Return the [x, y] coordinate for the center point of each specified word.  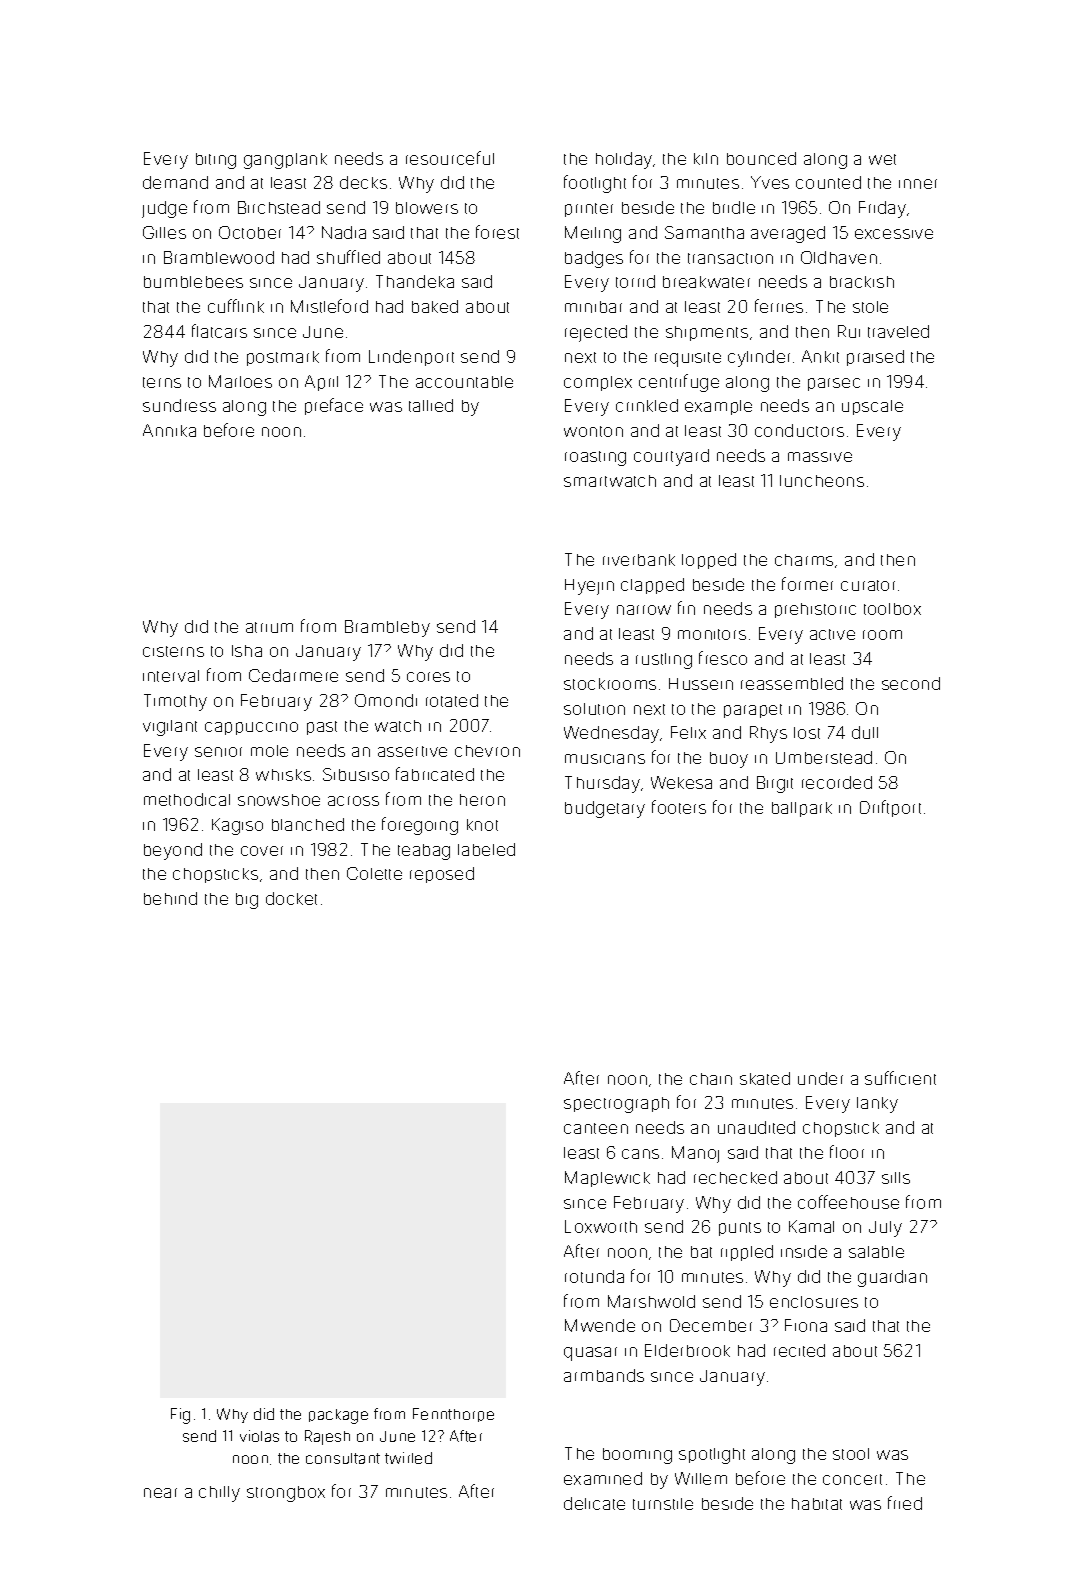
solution [594, 709]
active [832, 634]
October [250, 232]
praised [875, 358]
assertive [412, 751]
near [160, 1493]
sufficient [900, 1078]
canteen [596, 1128]
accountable [464, 382]
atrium [269, 627]
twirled [408, 1458]
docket [291, 898]
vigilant [170, 728]
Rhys [768, 734]
